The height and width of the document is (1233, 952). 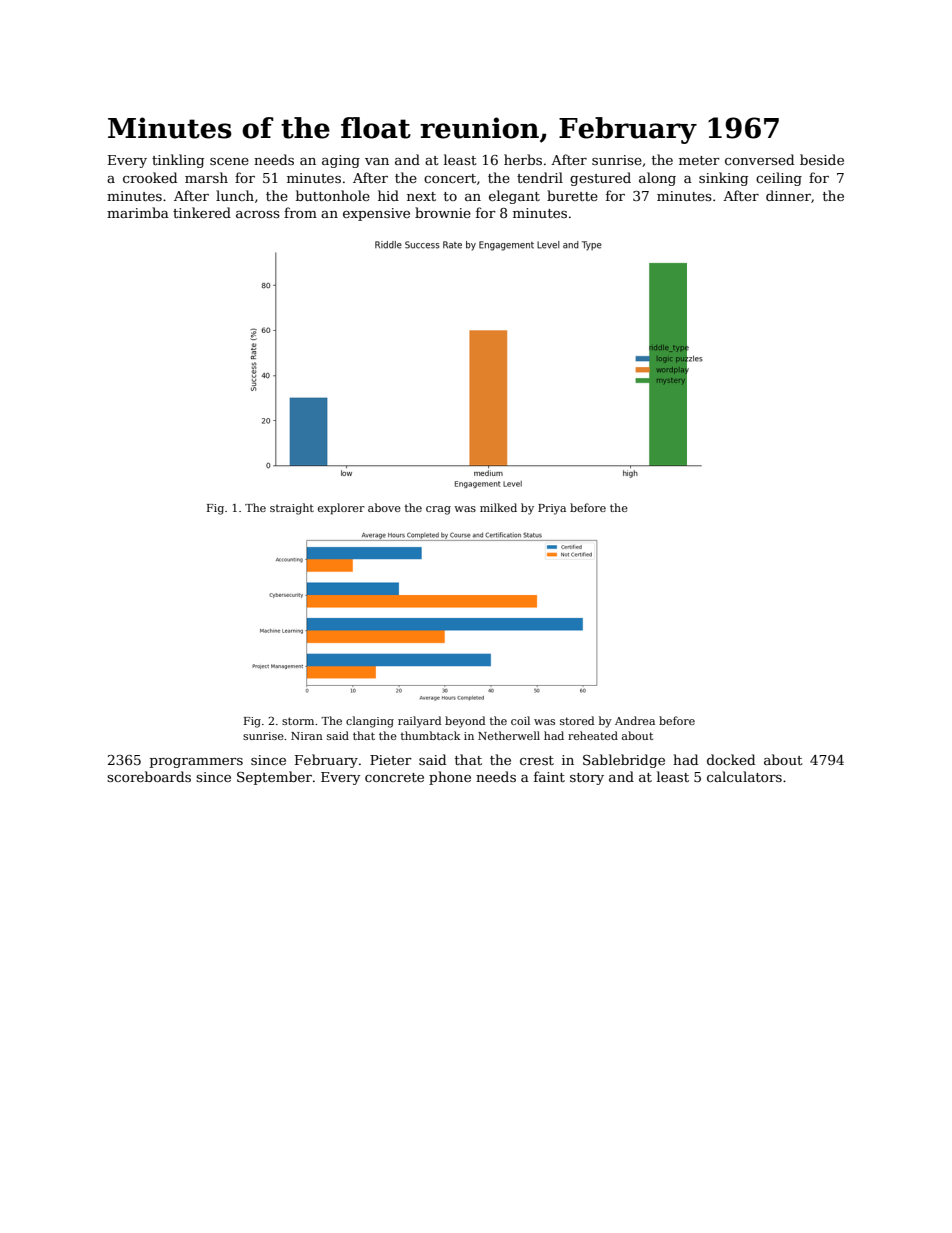 I want to click on burette, so click(x=572, y=195).
